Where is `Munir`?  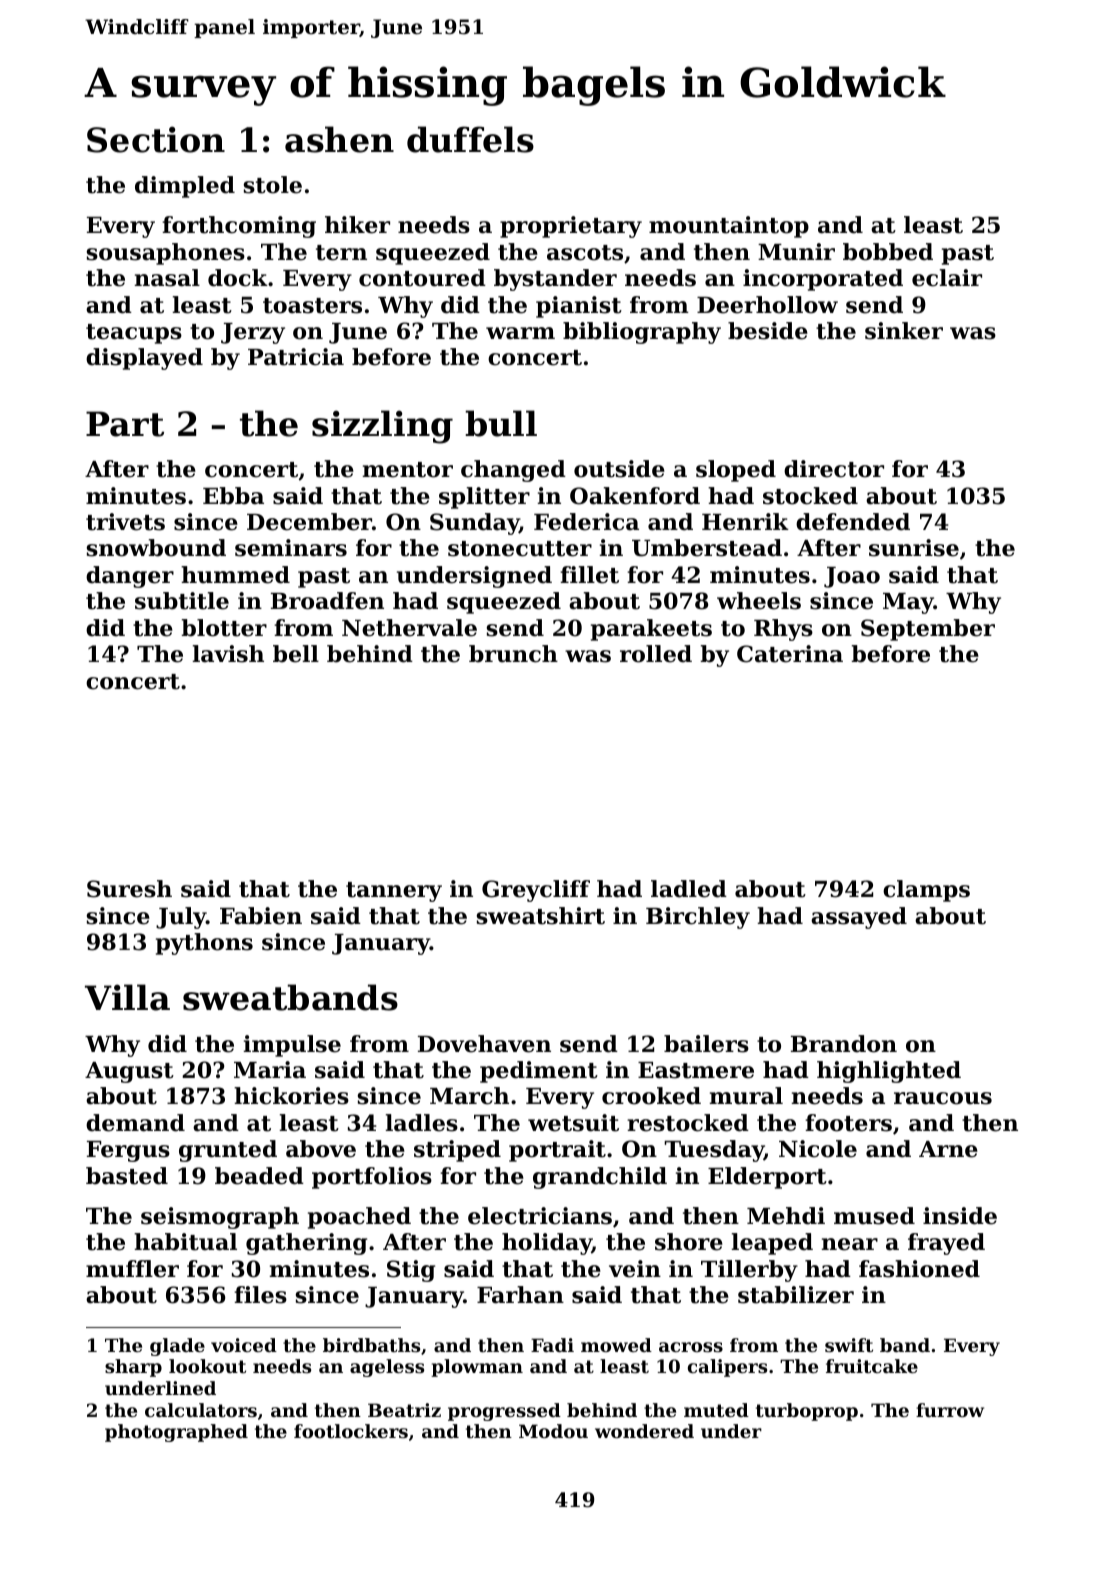
Munir is located at coordinates (796, 252).
